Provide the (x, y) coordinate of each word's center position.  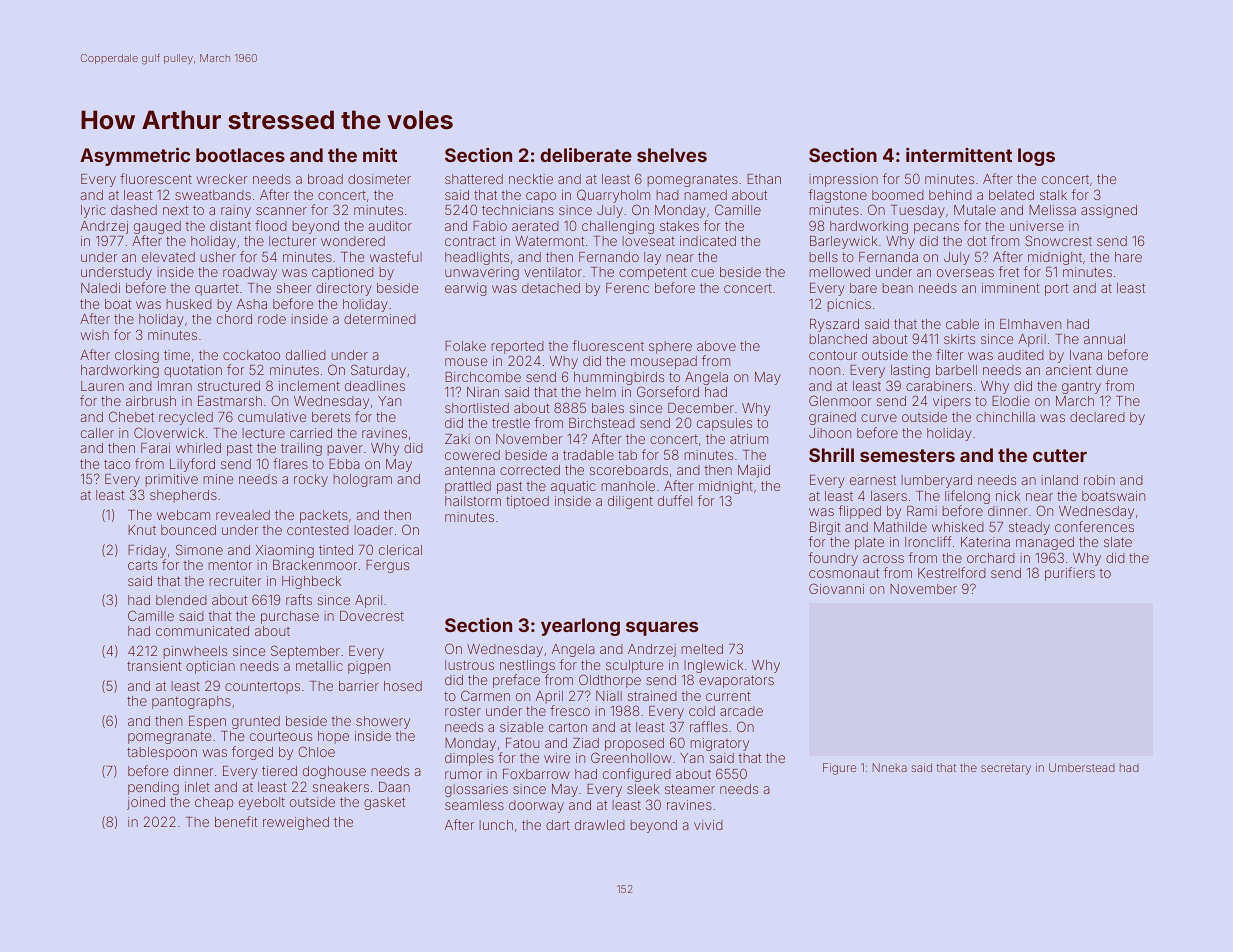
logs (1036, 157)
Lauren (102, 386)
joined (146, 803)
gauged (157, 227)
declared (1097, 417)
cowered (472, 455)
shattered (474, 179)
